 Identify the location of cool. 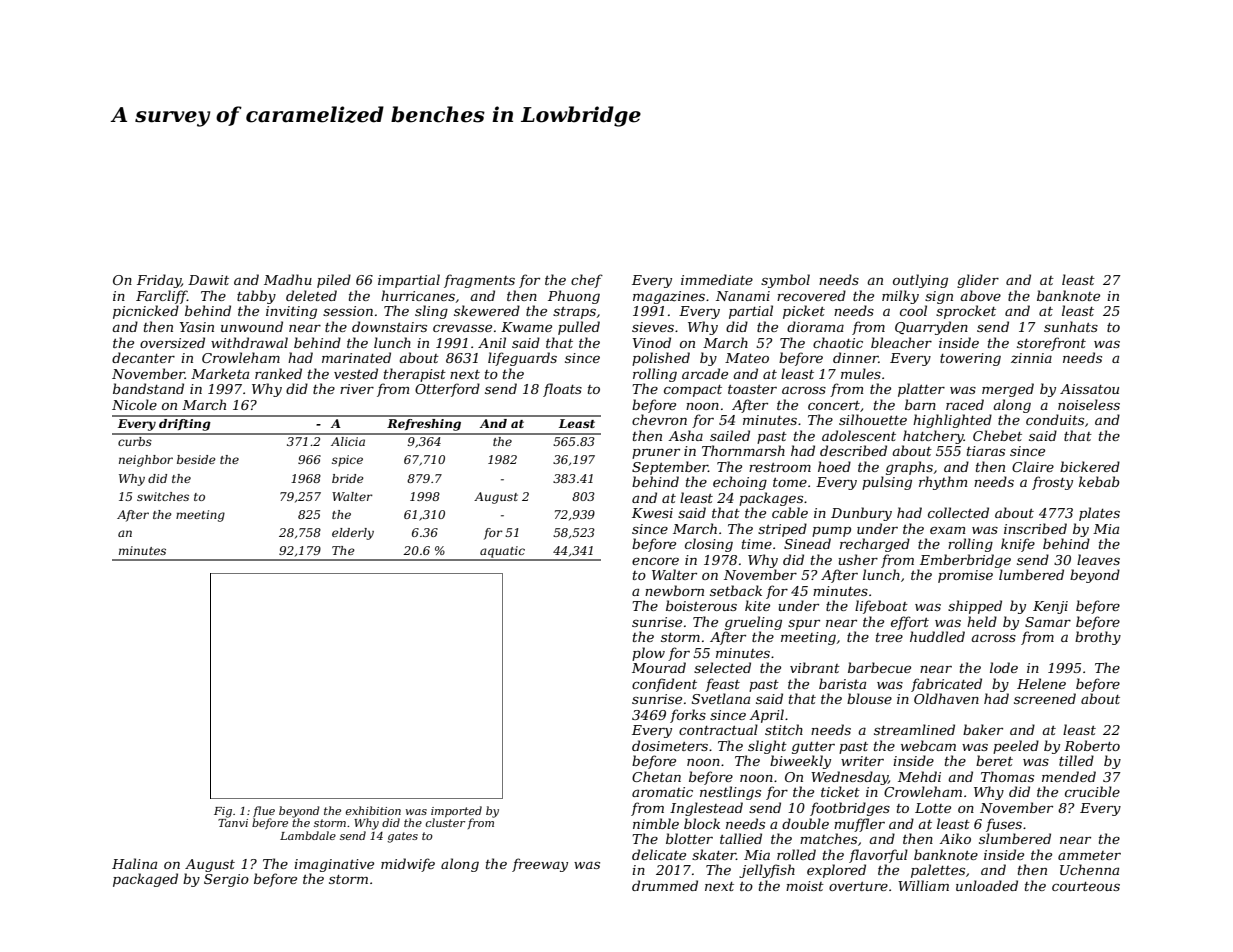
(913, 310).
